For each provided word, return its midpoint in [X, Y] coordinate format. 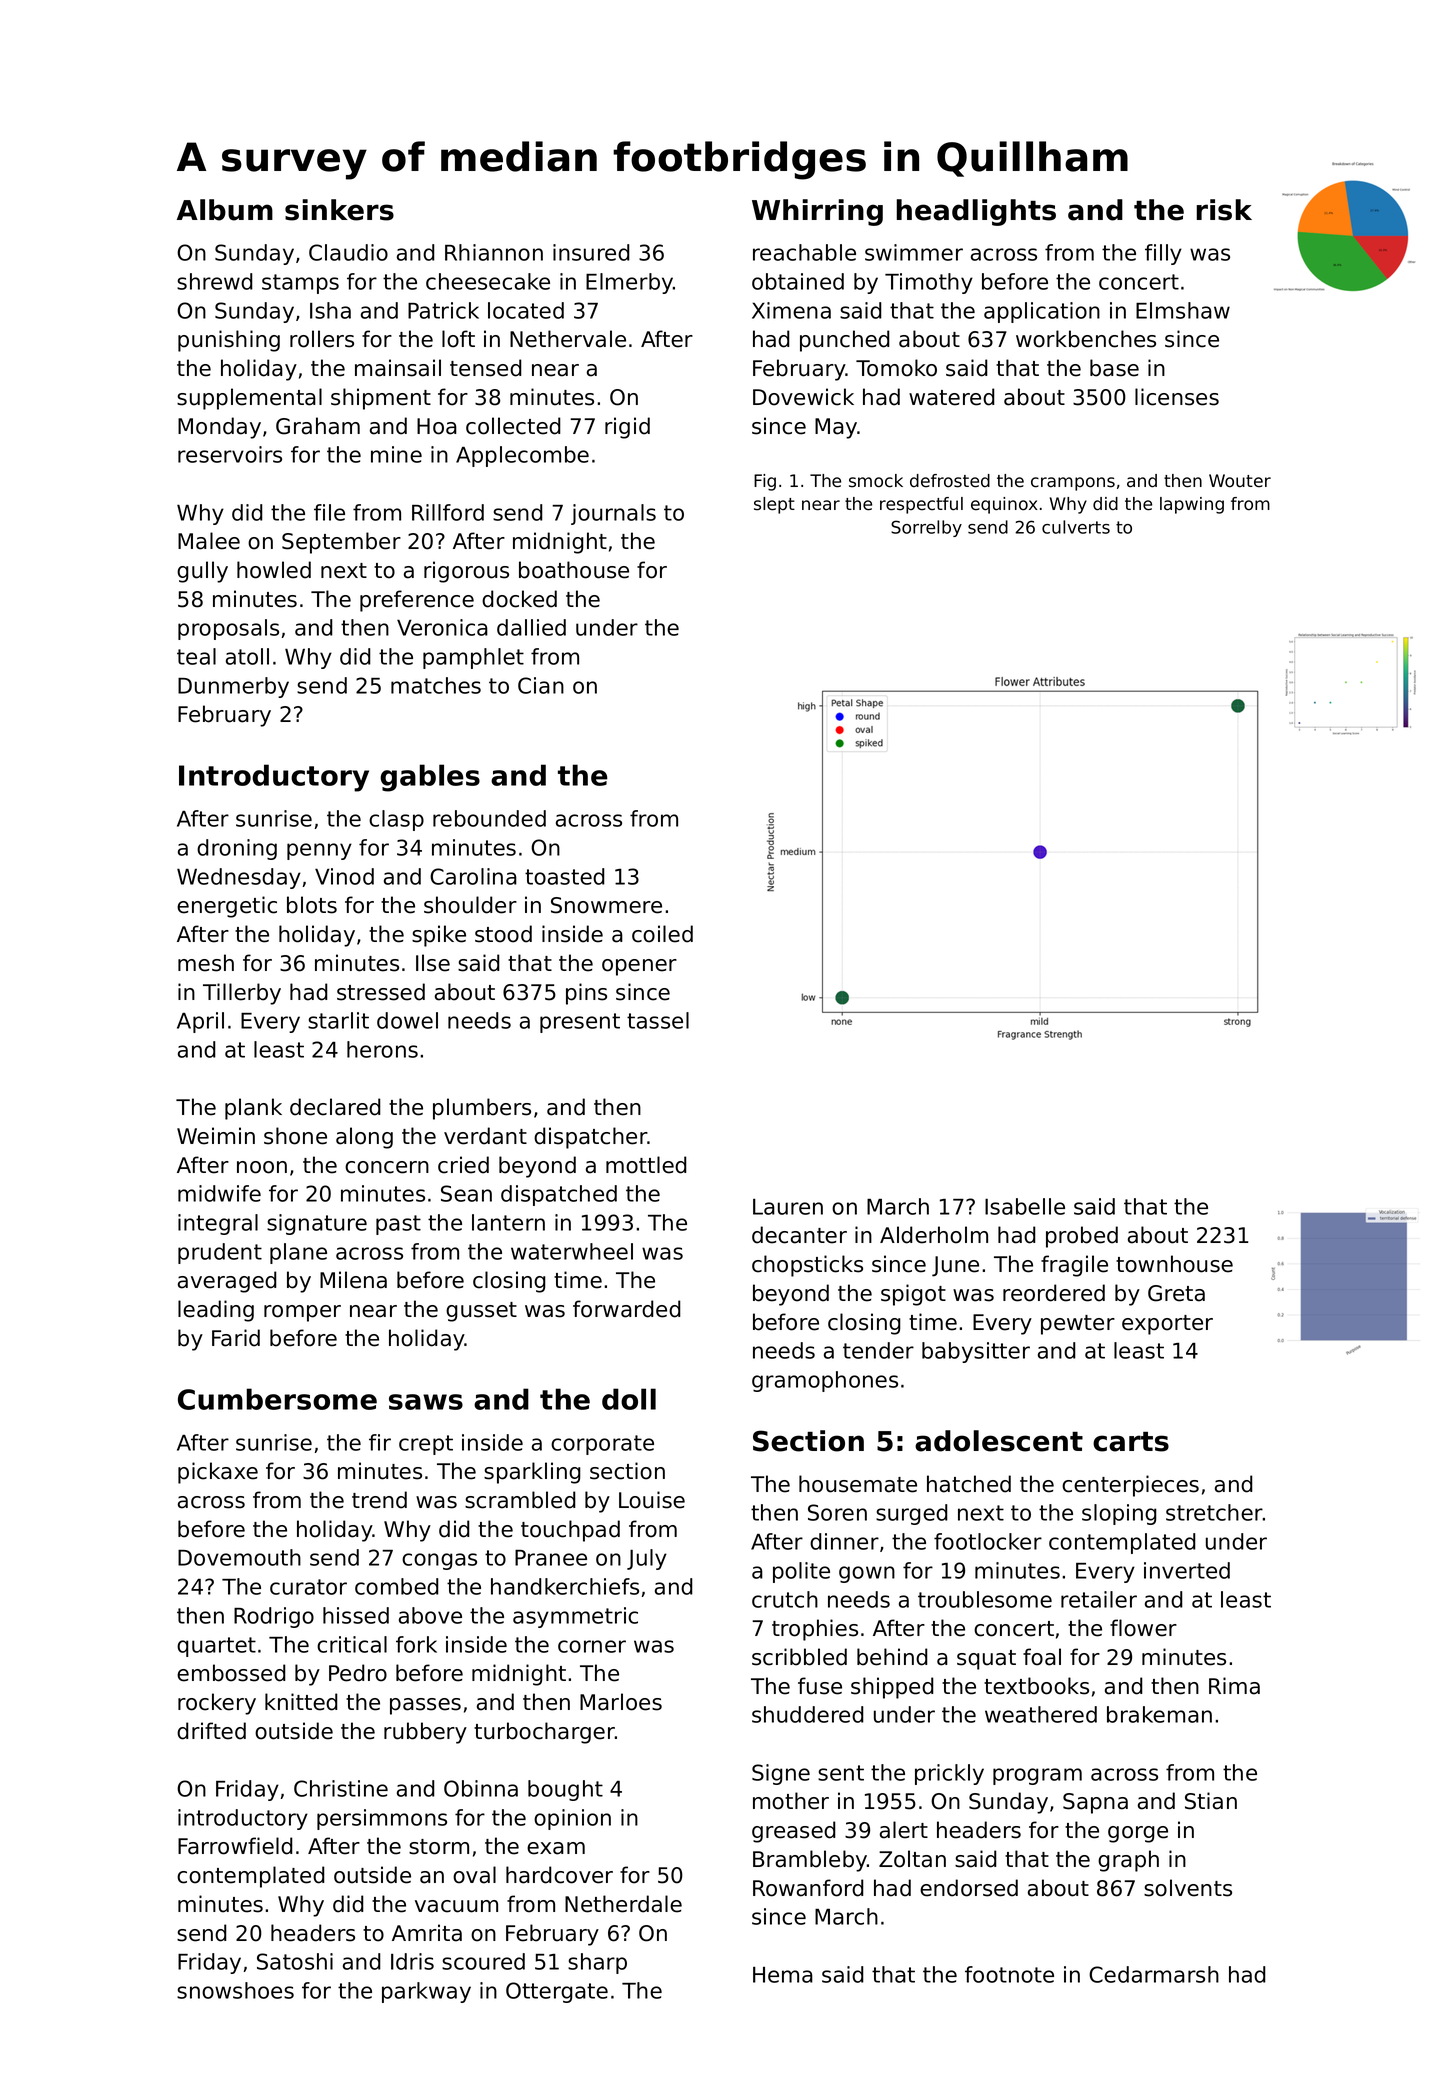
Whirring [817, 212]
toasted [565, 876]
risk [1224, 210]
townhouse [1174, 1264]
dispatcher [591, 1138]
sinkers [339, 210]
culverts [1076, 527]
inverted [1187, 1570]
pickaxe [218, 1473]
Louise [652, 1500]
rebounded [489, 818]
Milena [353, 1280]
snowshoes [235, 1990]
